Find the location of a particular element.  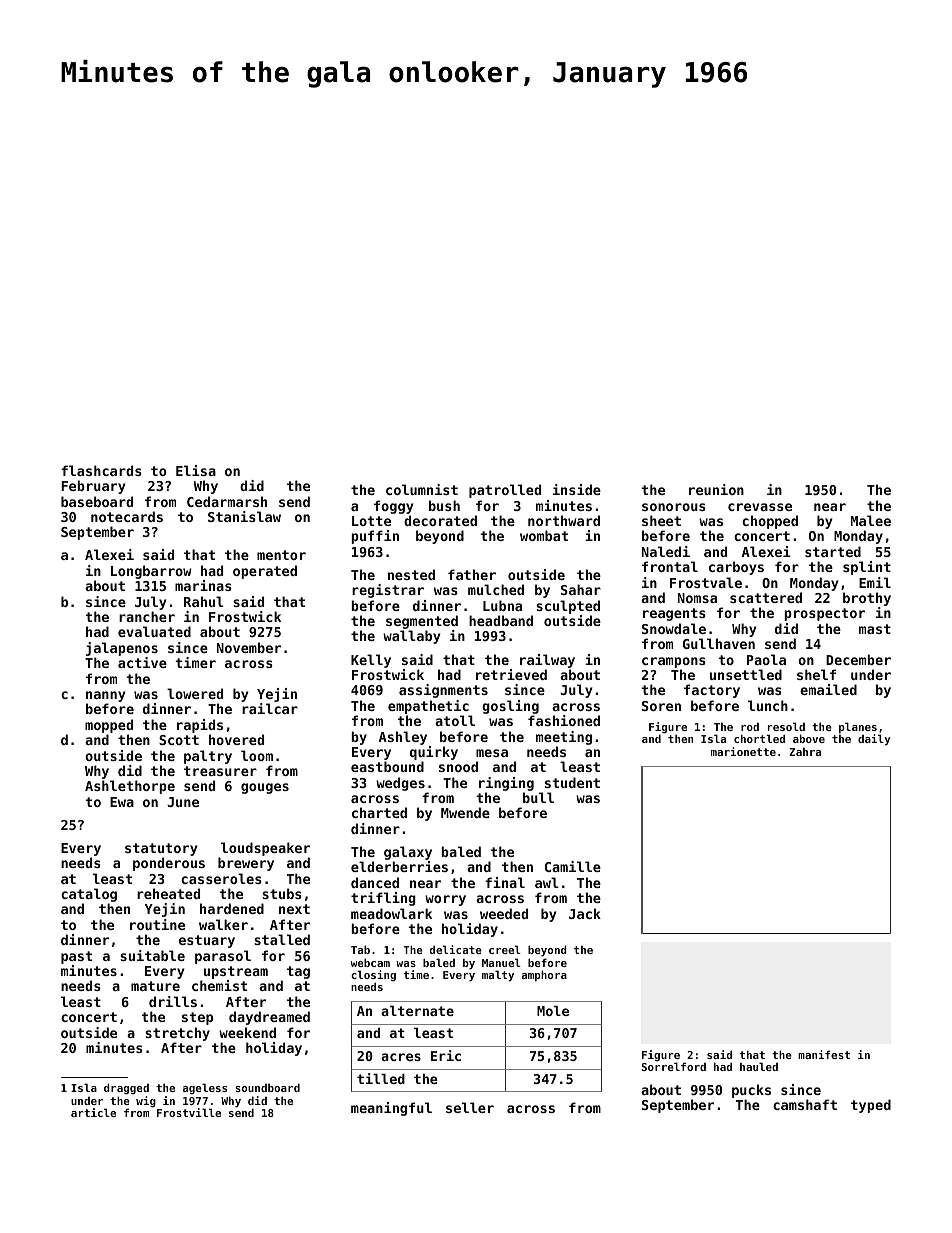

retrieved is located at coordinates (511, 674).
